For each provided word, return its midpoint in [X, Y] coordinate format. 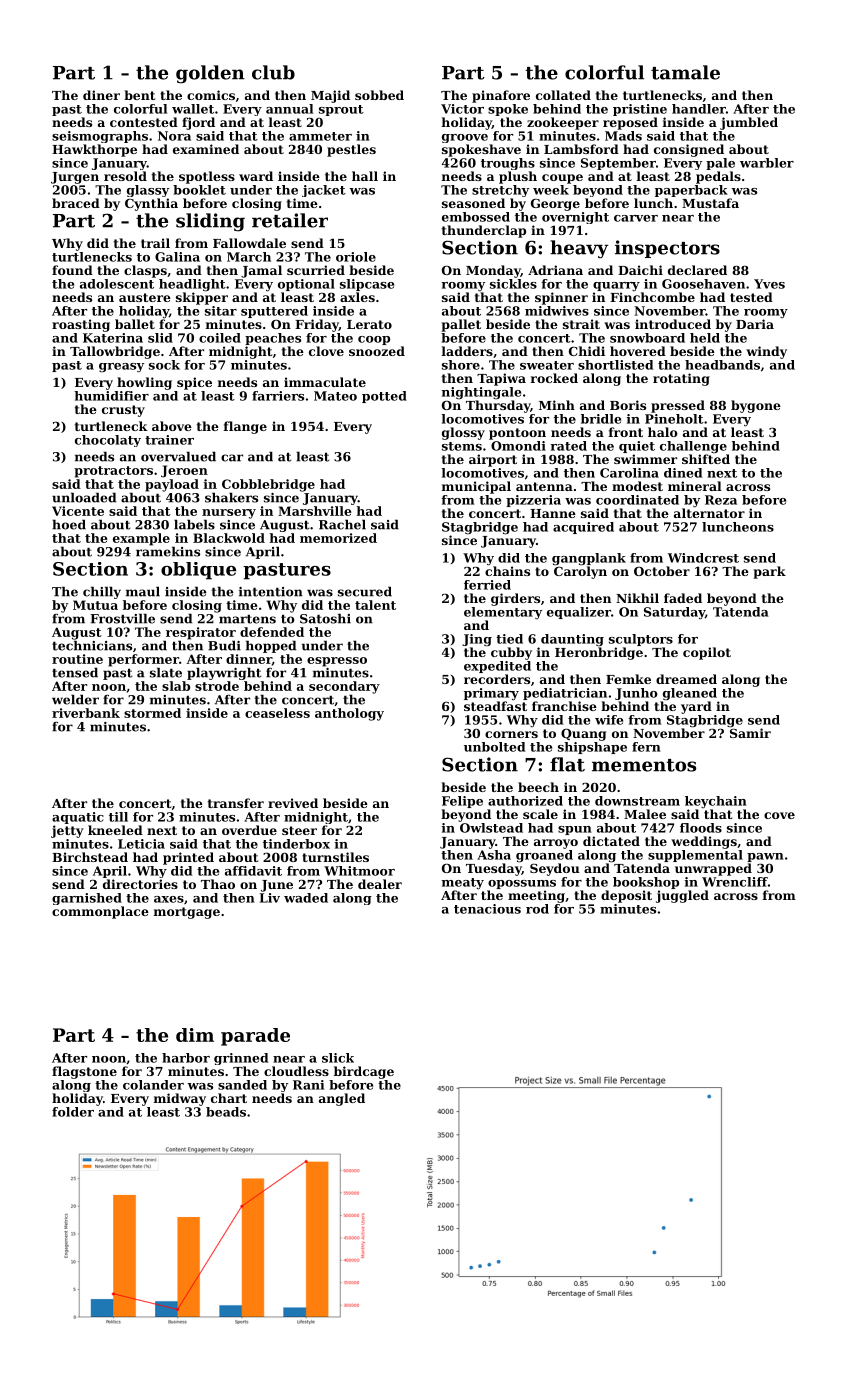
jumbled [749, 123]
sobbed [379, 95]
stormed [152, 713]
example [141, 539]
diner [101, 95]
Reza [721, 500]
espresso [337, 662]
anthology [349, 714]
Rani [308, 1085]
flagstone [84, 1072]
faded [683, 598]
